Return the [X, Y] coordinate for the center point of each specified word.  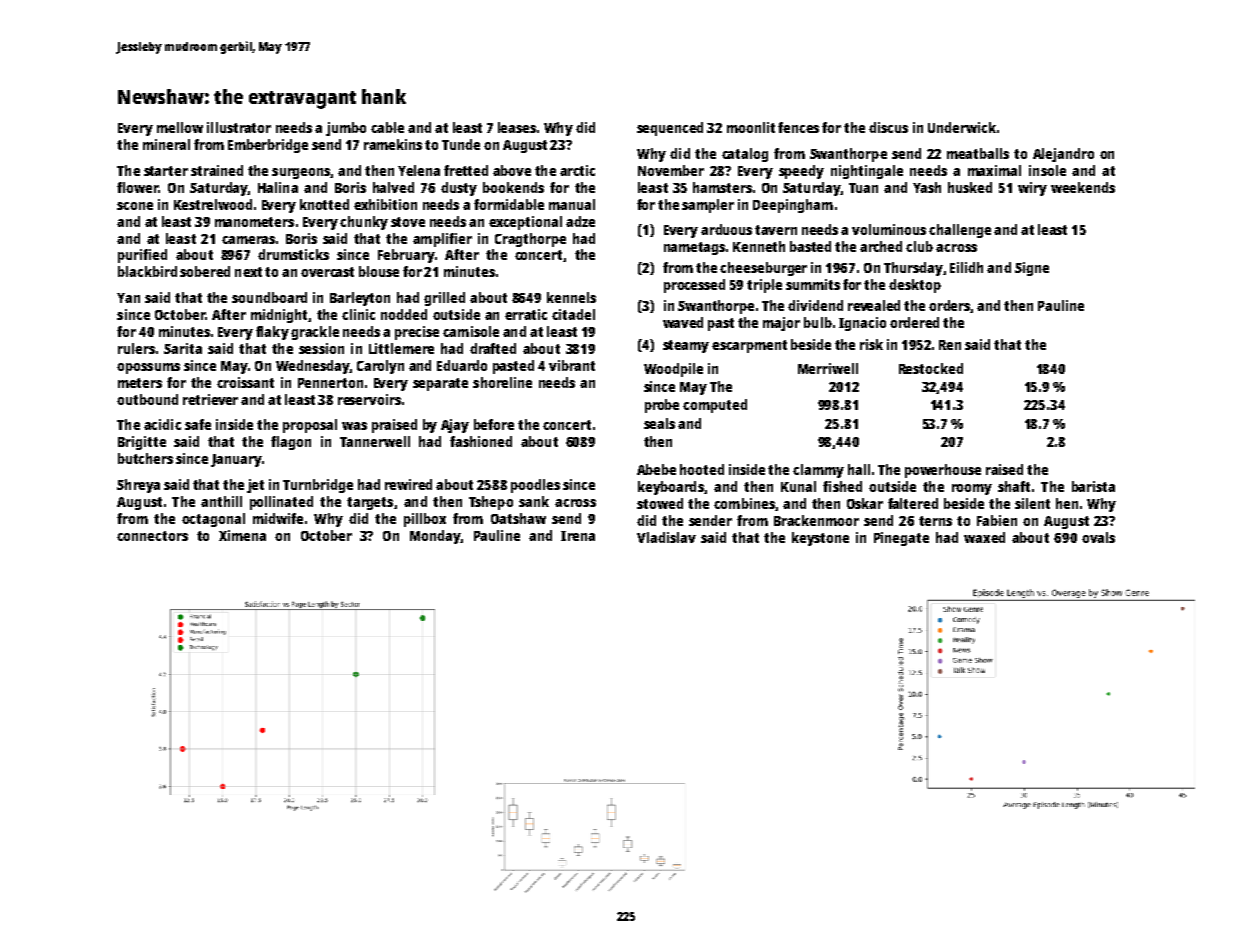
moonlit [751, 127]
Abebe [656, 469]
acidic [162, 424]
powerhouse [943, 471]
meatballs [978, 153]
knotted [324, 204]
